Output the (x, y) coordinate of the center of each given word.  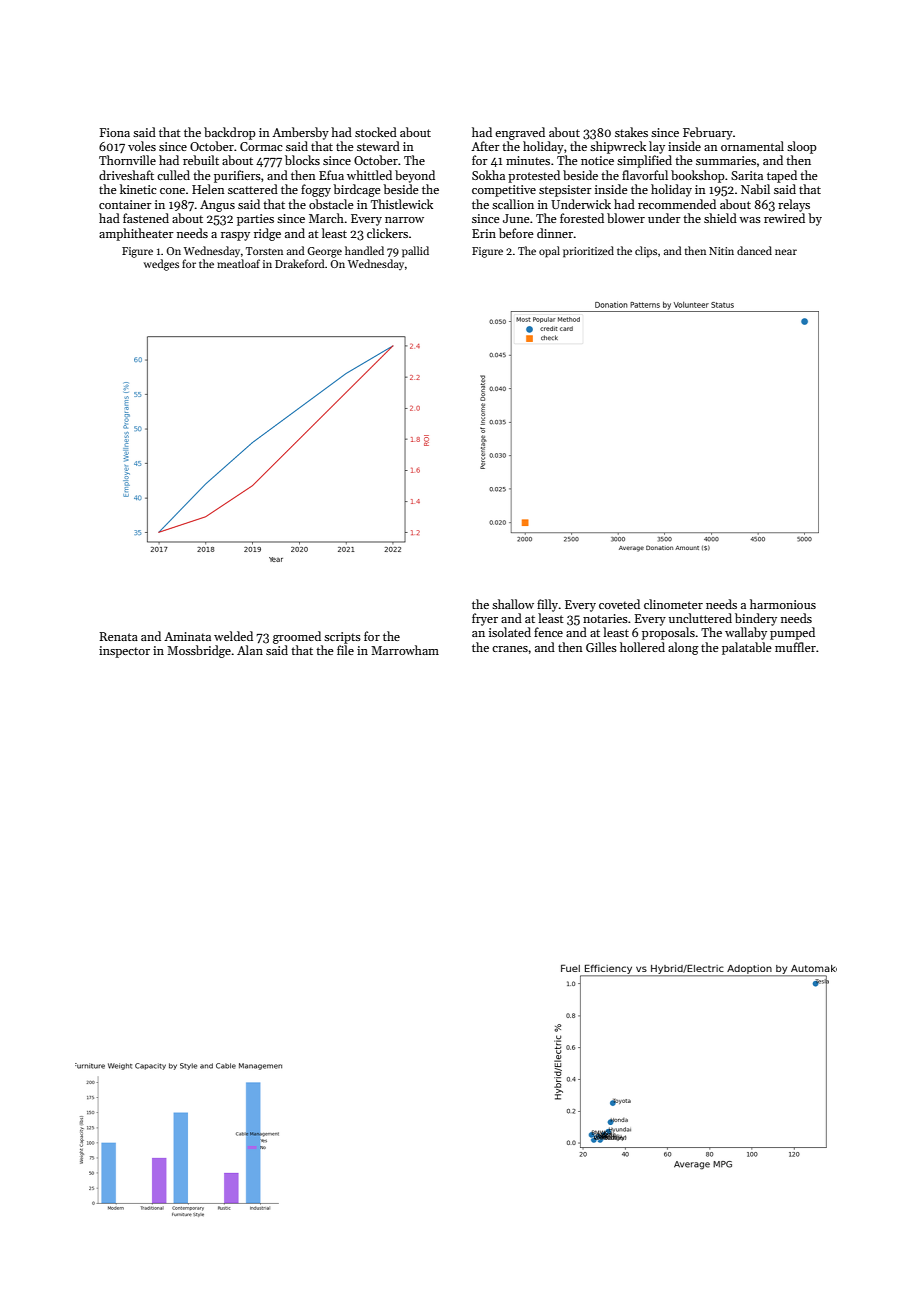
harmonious (783, 604)
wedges (161, 265)
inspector (124, 652)
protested (534, 176)
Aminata (187, 636)
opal (549, 252)
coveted (619, 604)
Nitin (721, 251)
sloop (802, 147)
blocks (302, 160)
